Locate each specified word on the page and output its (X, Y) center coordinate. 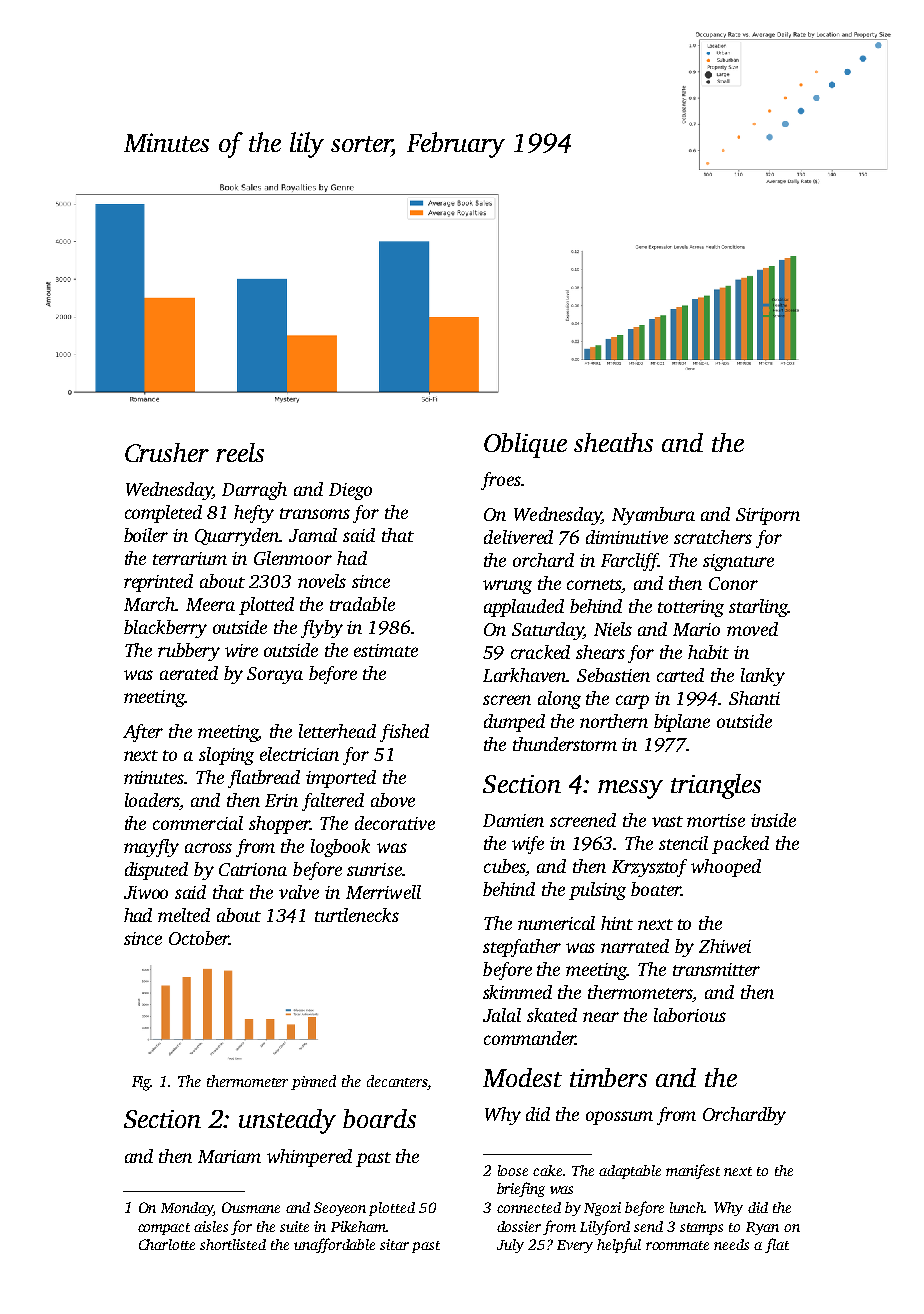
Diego (350, 491)
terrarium (190, 558)
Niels (613, 629)
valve (299, 892)
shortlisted (233, 1244)
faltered (333, 802)
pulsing (597, 891)
